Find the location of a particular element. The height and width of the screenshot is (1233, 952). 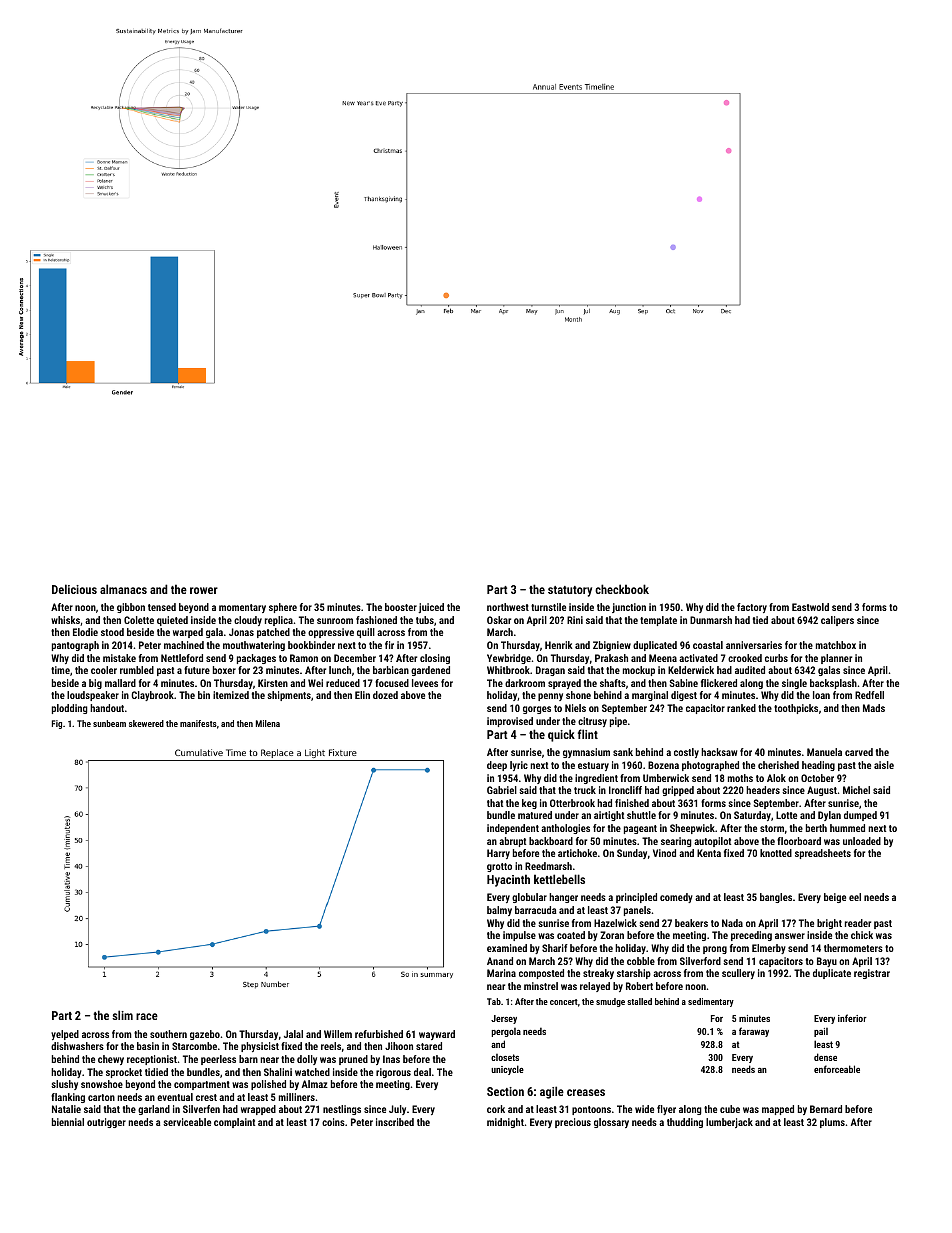

Delicious is located at coordinates (74, 589).
